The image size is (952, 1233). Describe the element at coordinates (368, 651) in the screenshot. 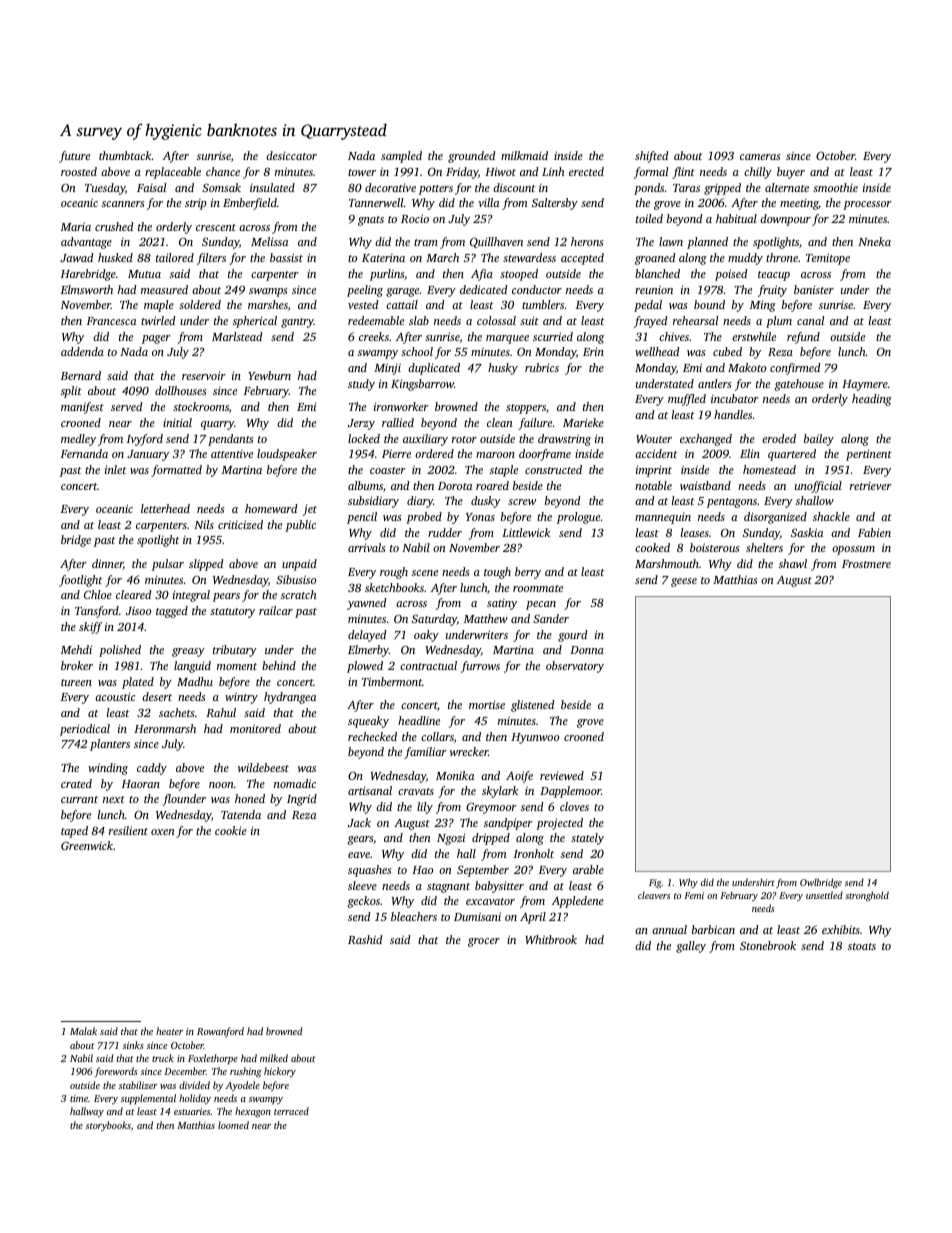

I see `Elmerby` at that location.
